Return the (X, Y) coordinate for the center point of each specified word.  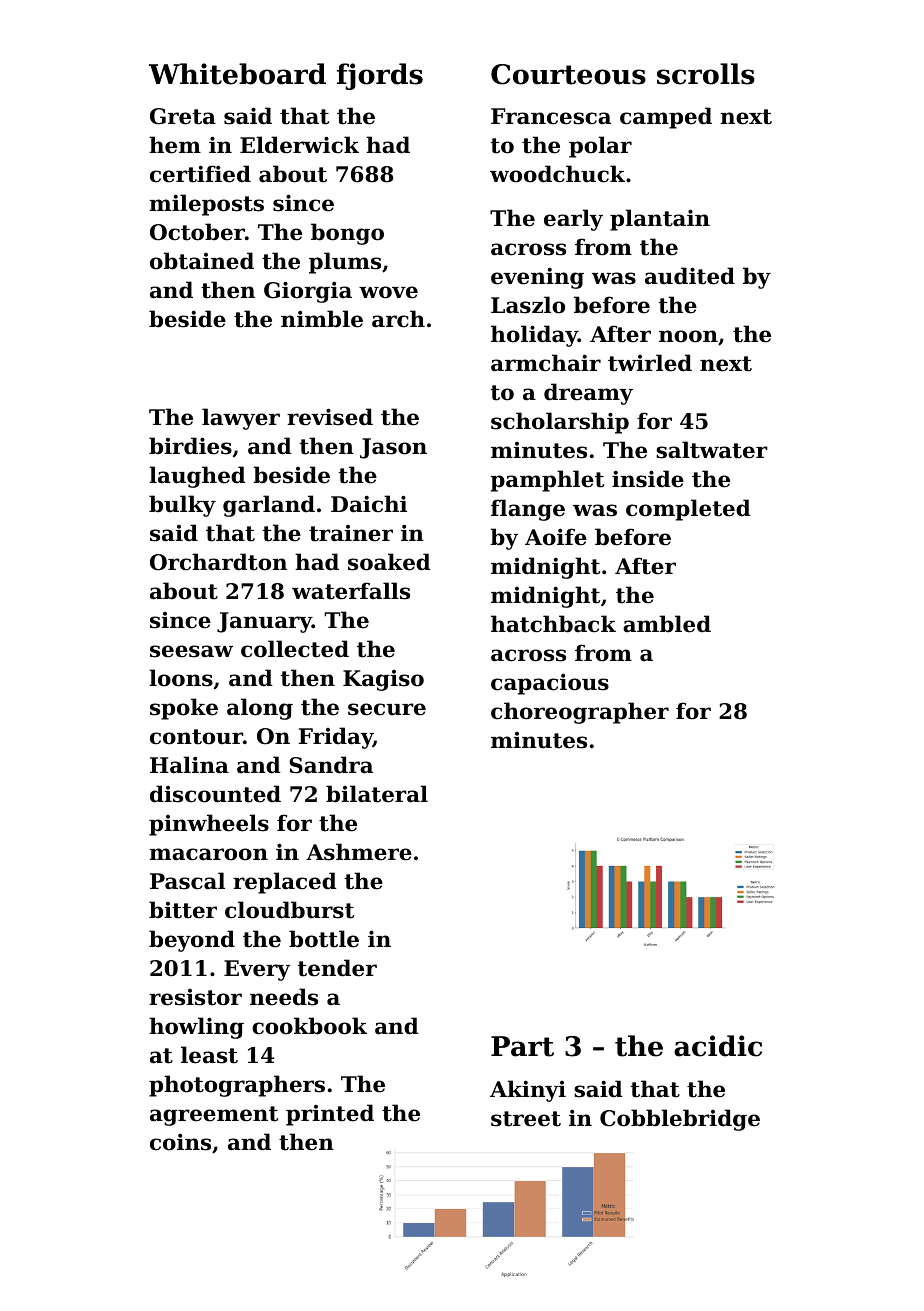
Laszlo (528, 305)
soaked (389, 562)
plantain (660, 220)
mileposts (206, 205)
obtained (202, 261)
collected (295, 649)
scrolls (706, 74)
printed (330, 1115)
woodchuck (557, 174)
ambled (667, 624)
